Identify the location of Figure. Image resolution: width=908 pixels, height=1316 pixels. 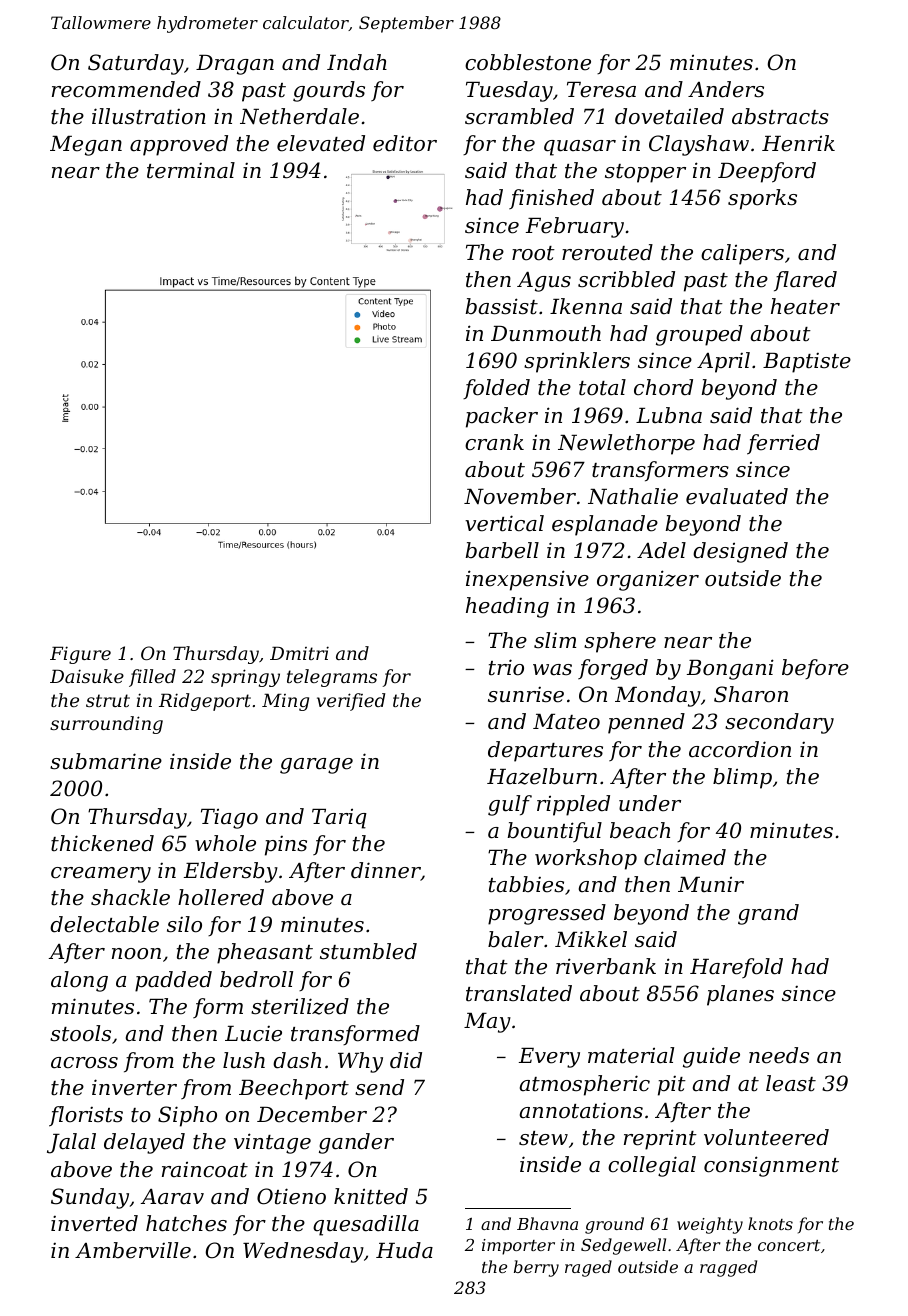
(80, 655).
